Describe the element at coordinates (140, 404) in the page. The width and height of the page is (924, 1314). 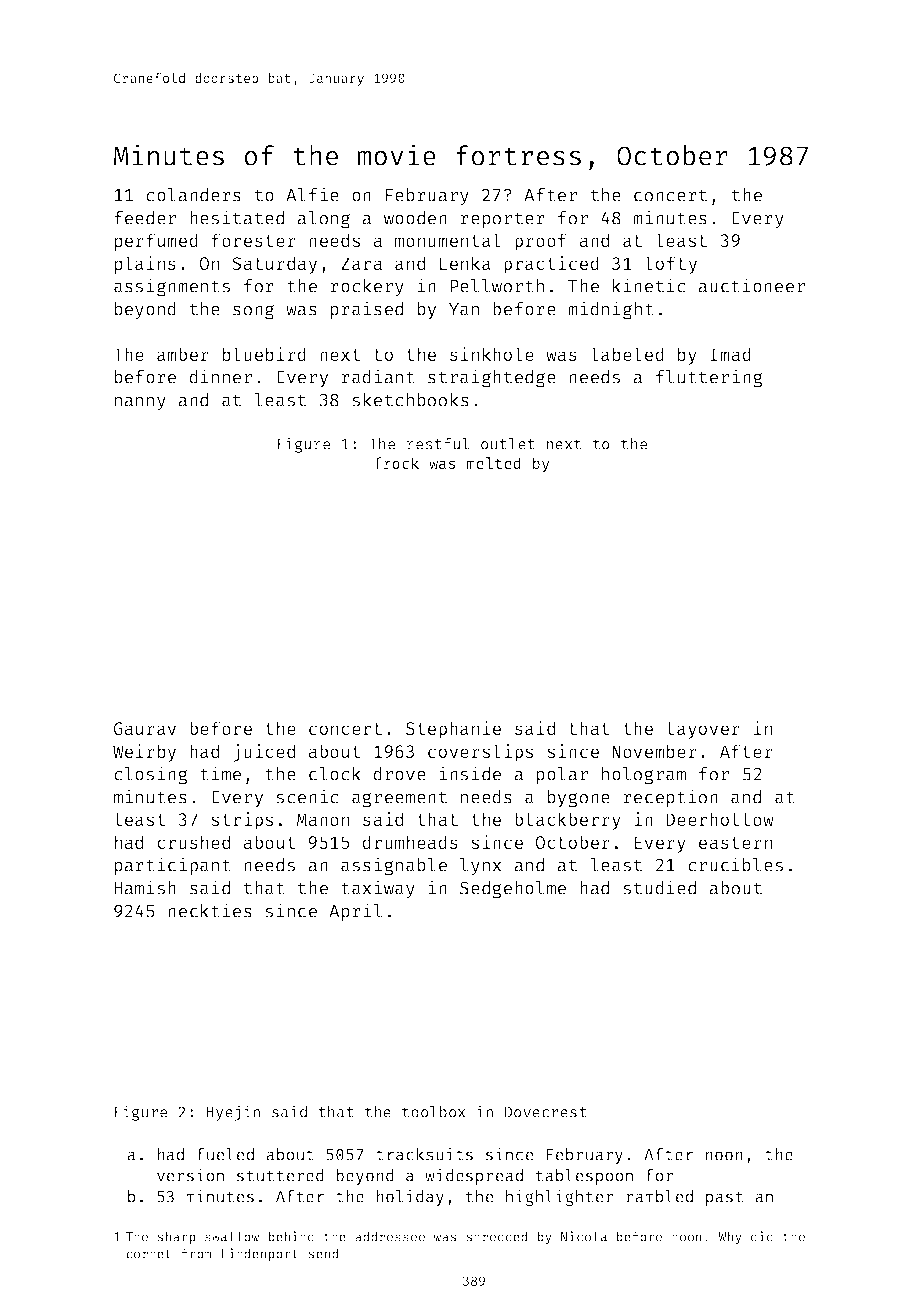
I see `nanny` at that location.
